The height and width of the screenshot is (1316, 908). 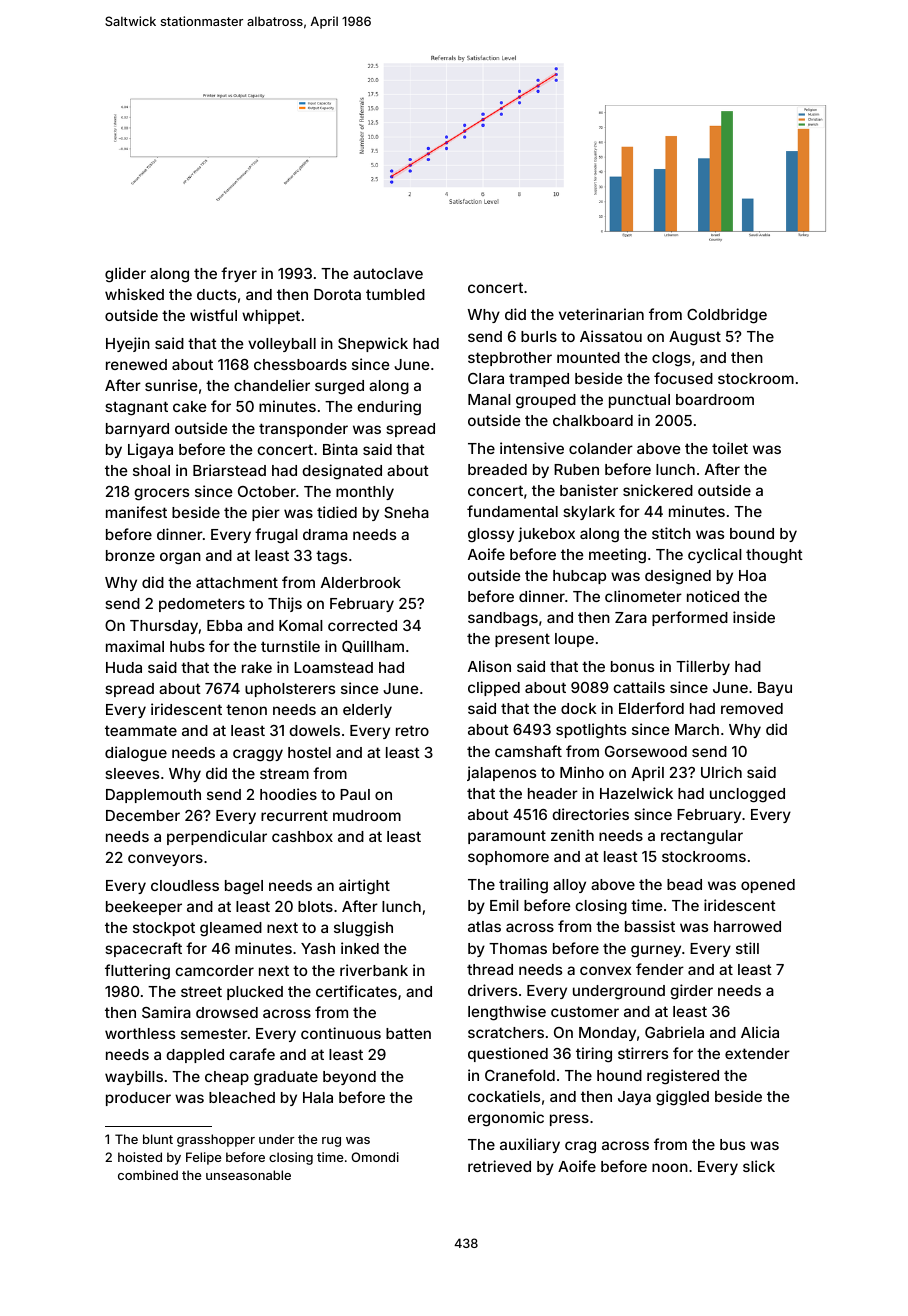 I want to click on inked, so click(x=360, y=948).
